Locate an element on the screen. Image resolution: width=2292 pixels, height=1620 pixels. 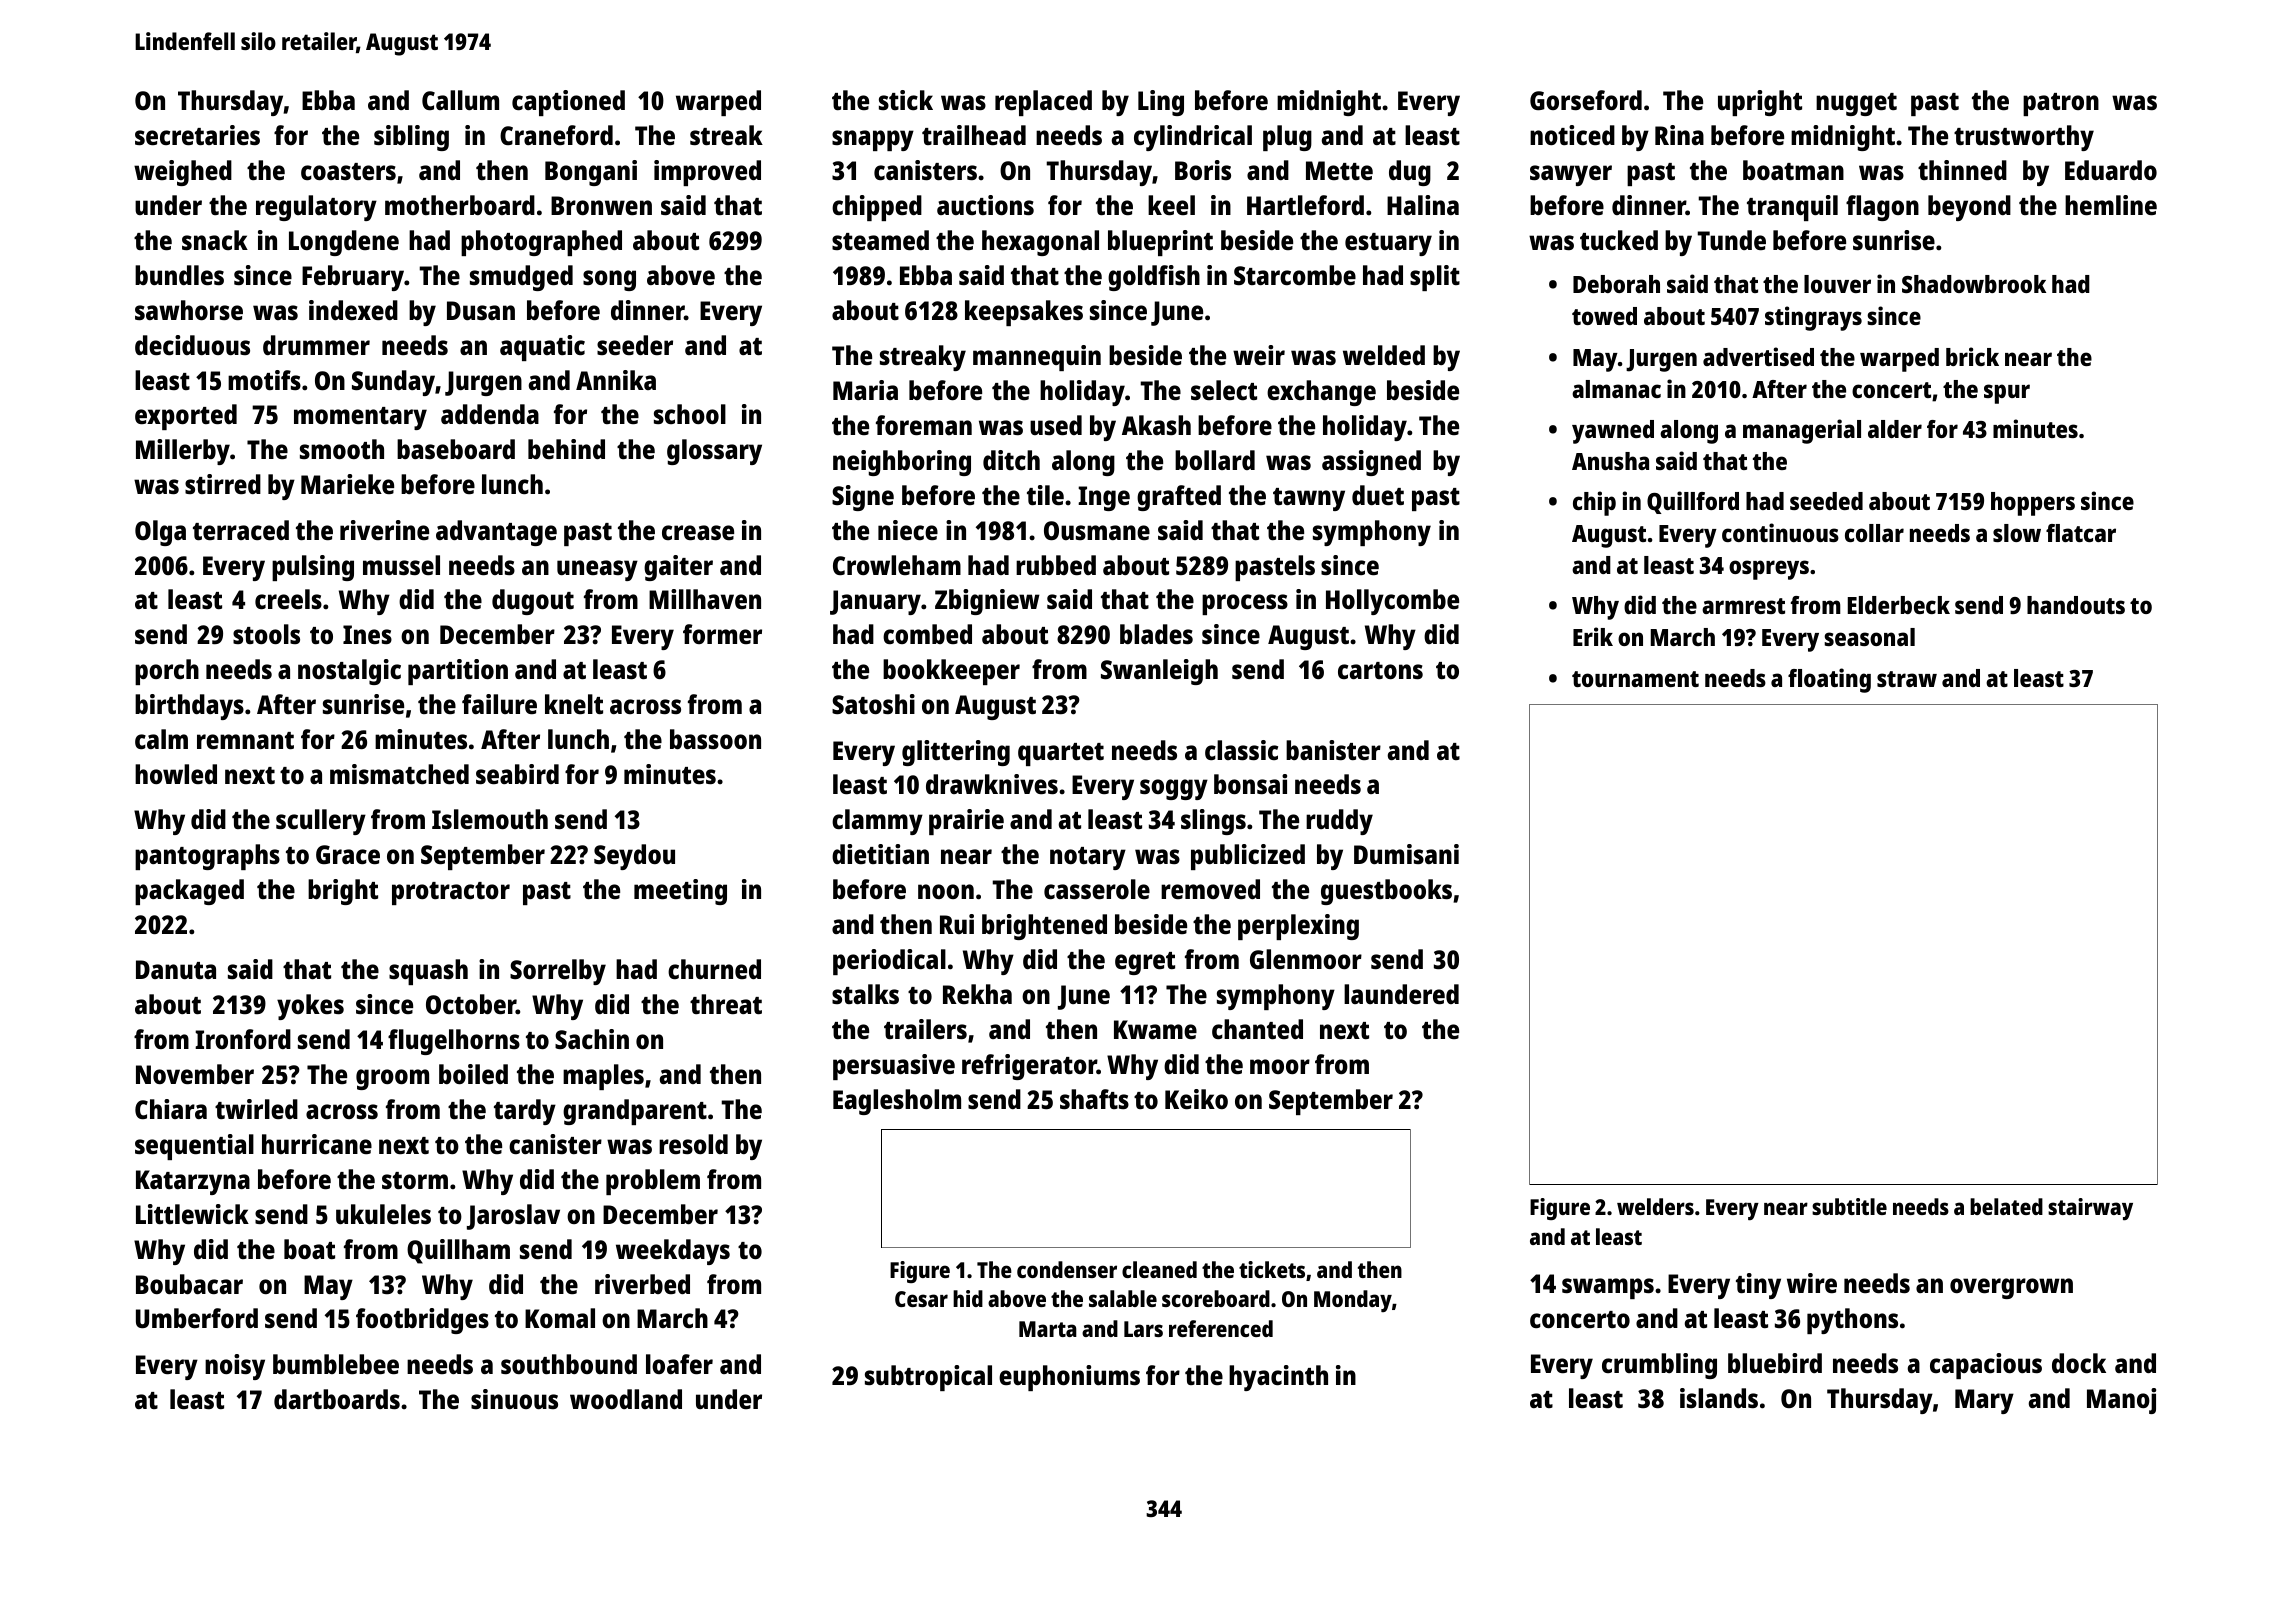
nugget is located at coordinates (1856, 104).
